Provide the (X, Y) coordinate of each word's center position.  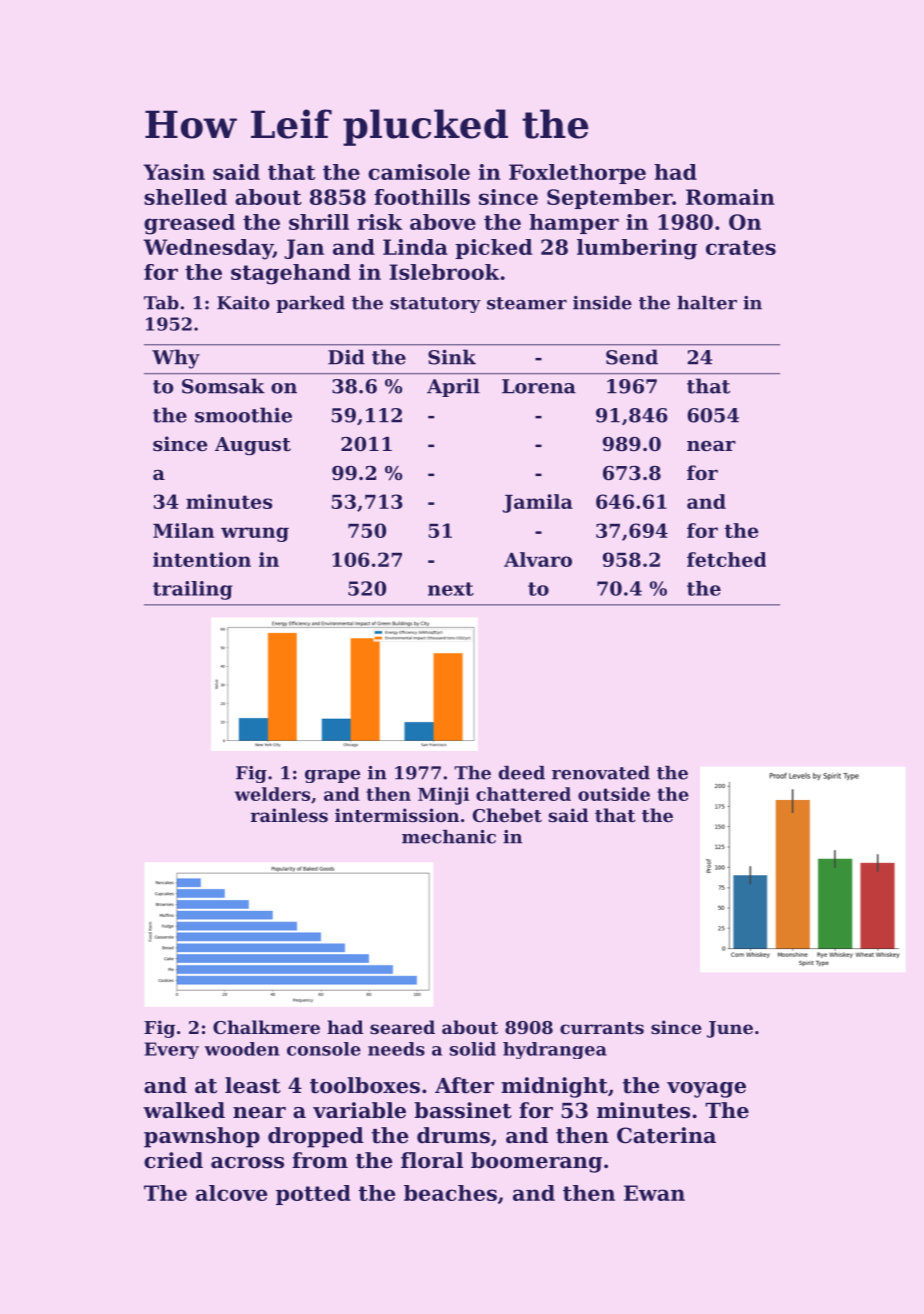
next (451, 589)
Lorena (539, 386)
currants (602, 1028)
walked (184, 1110)
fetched (726, 559)
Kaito (243, 303)
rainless (289, 815)
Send (632, 357)
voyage (706, 1090)
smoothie (243, 415)
